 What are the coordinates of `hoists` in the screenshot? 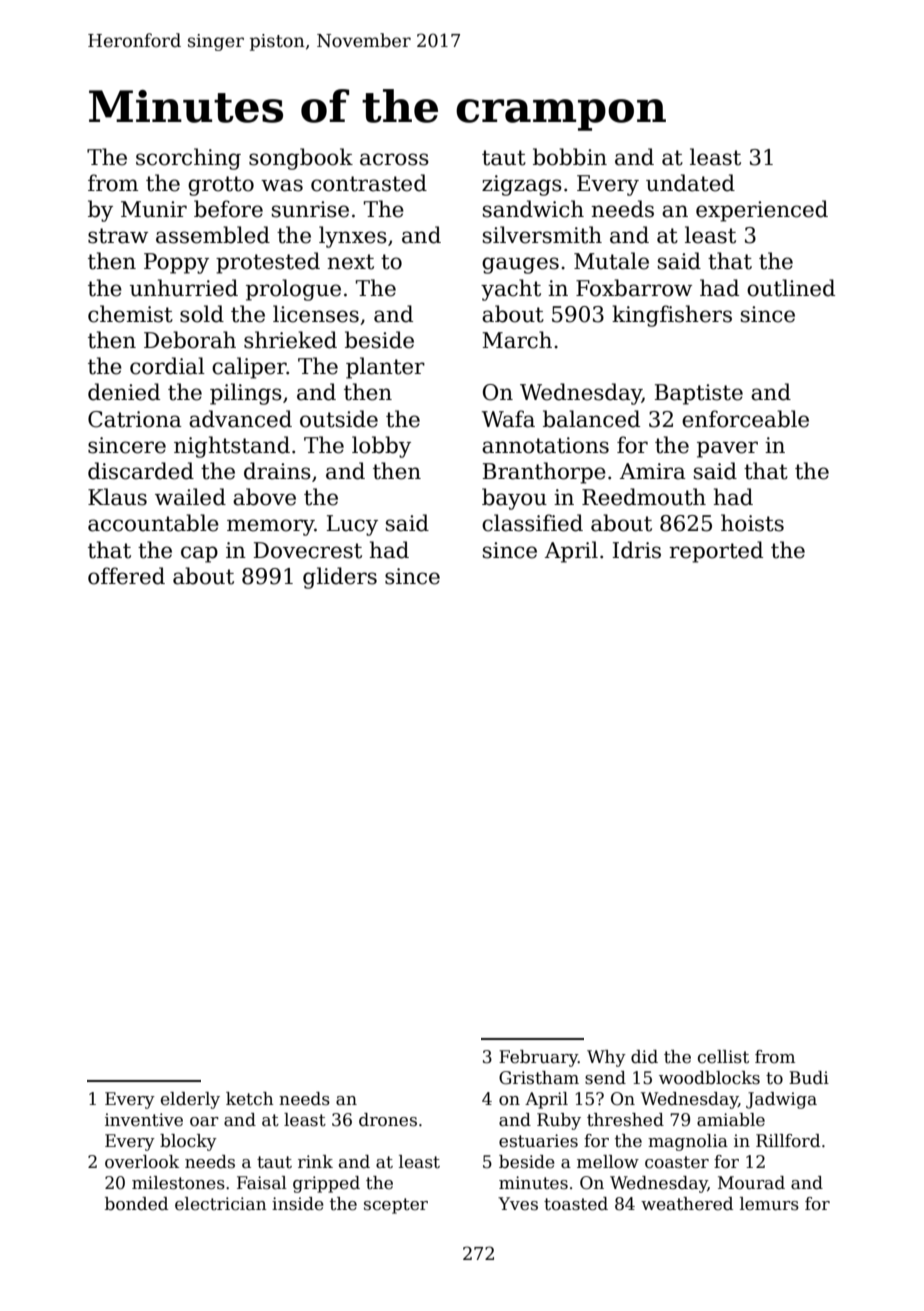 It's located at (752, 523).
